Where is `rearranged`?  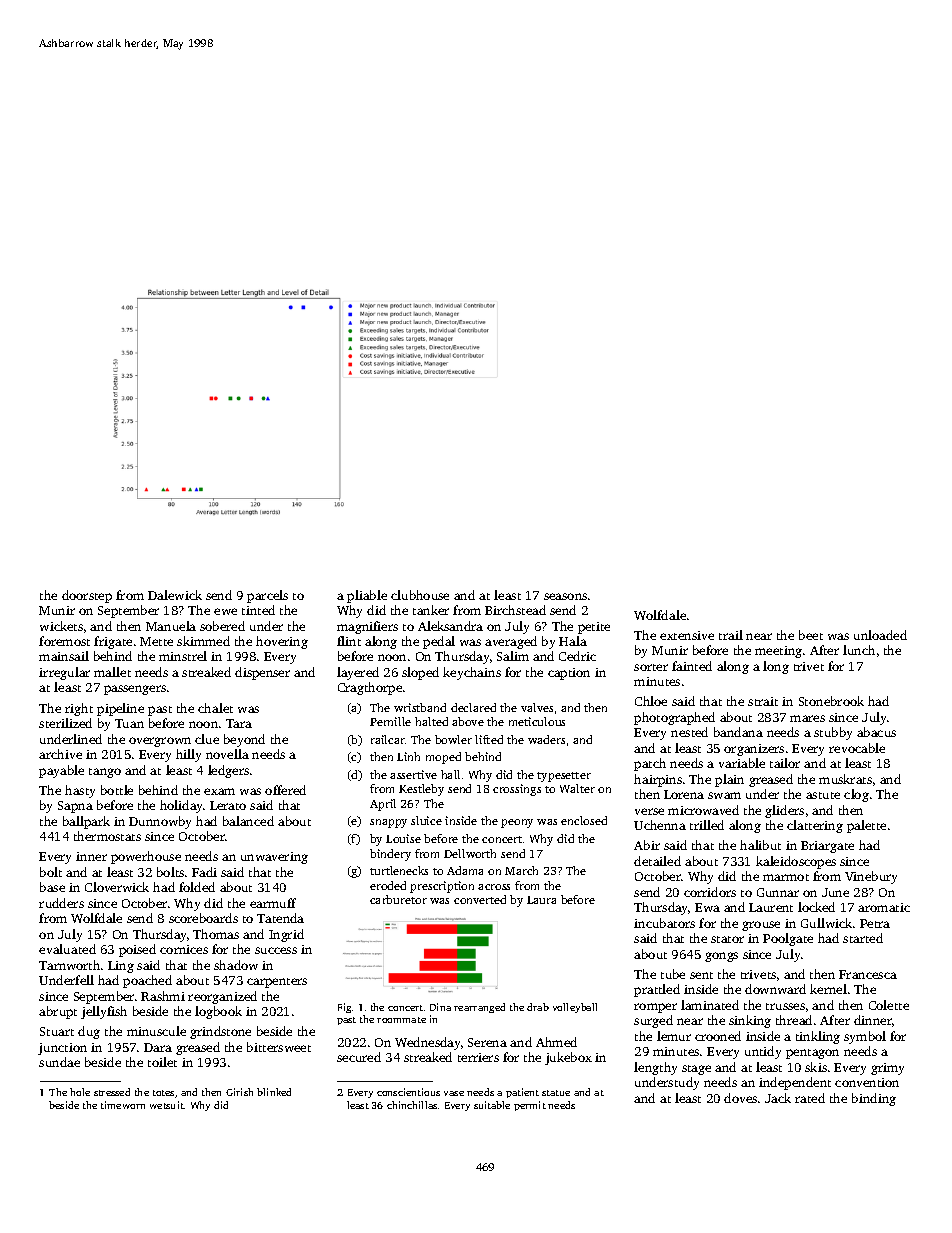 rearranged is located at coordinates (479, 1008).
